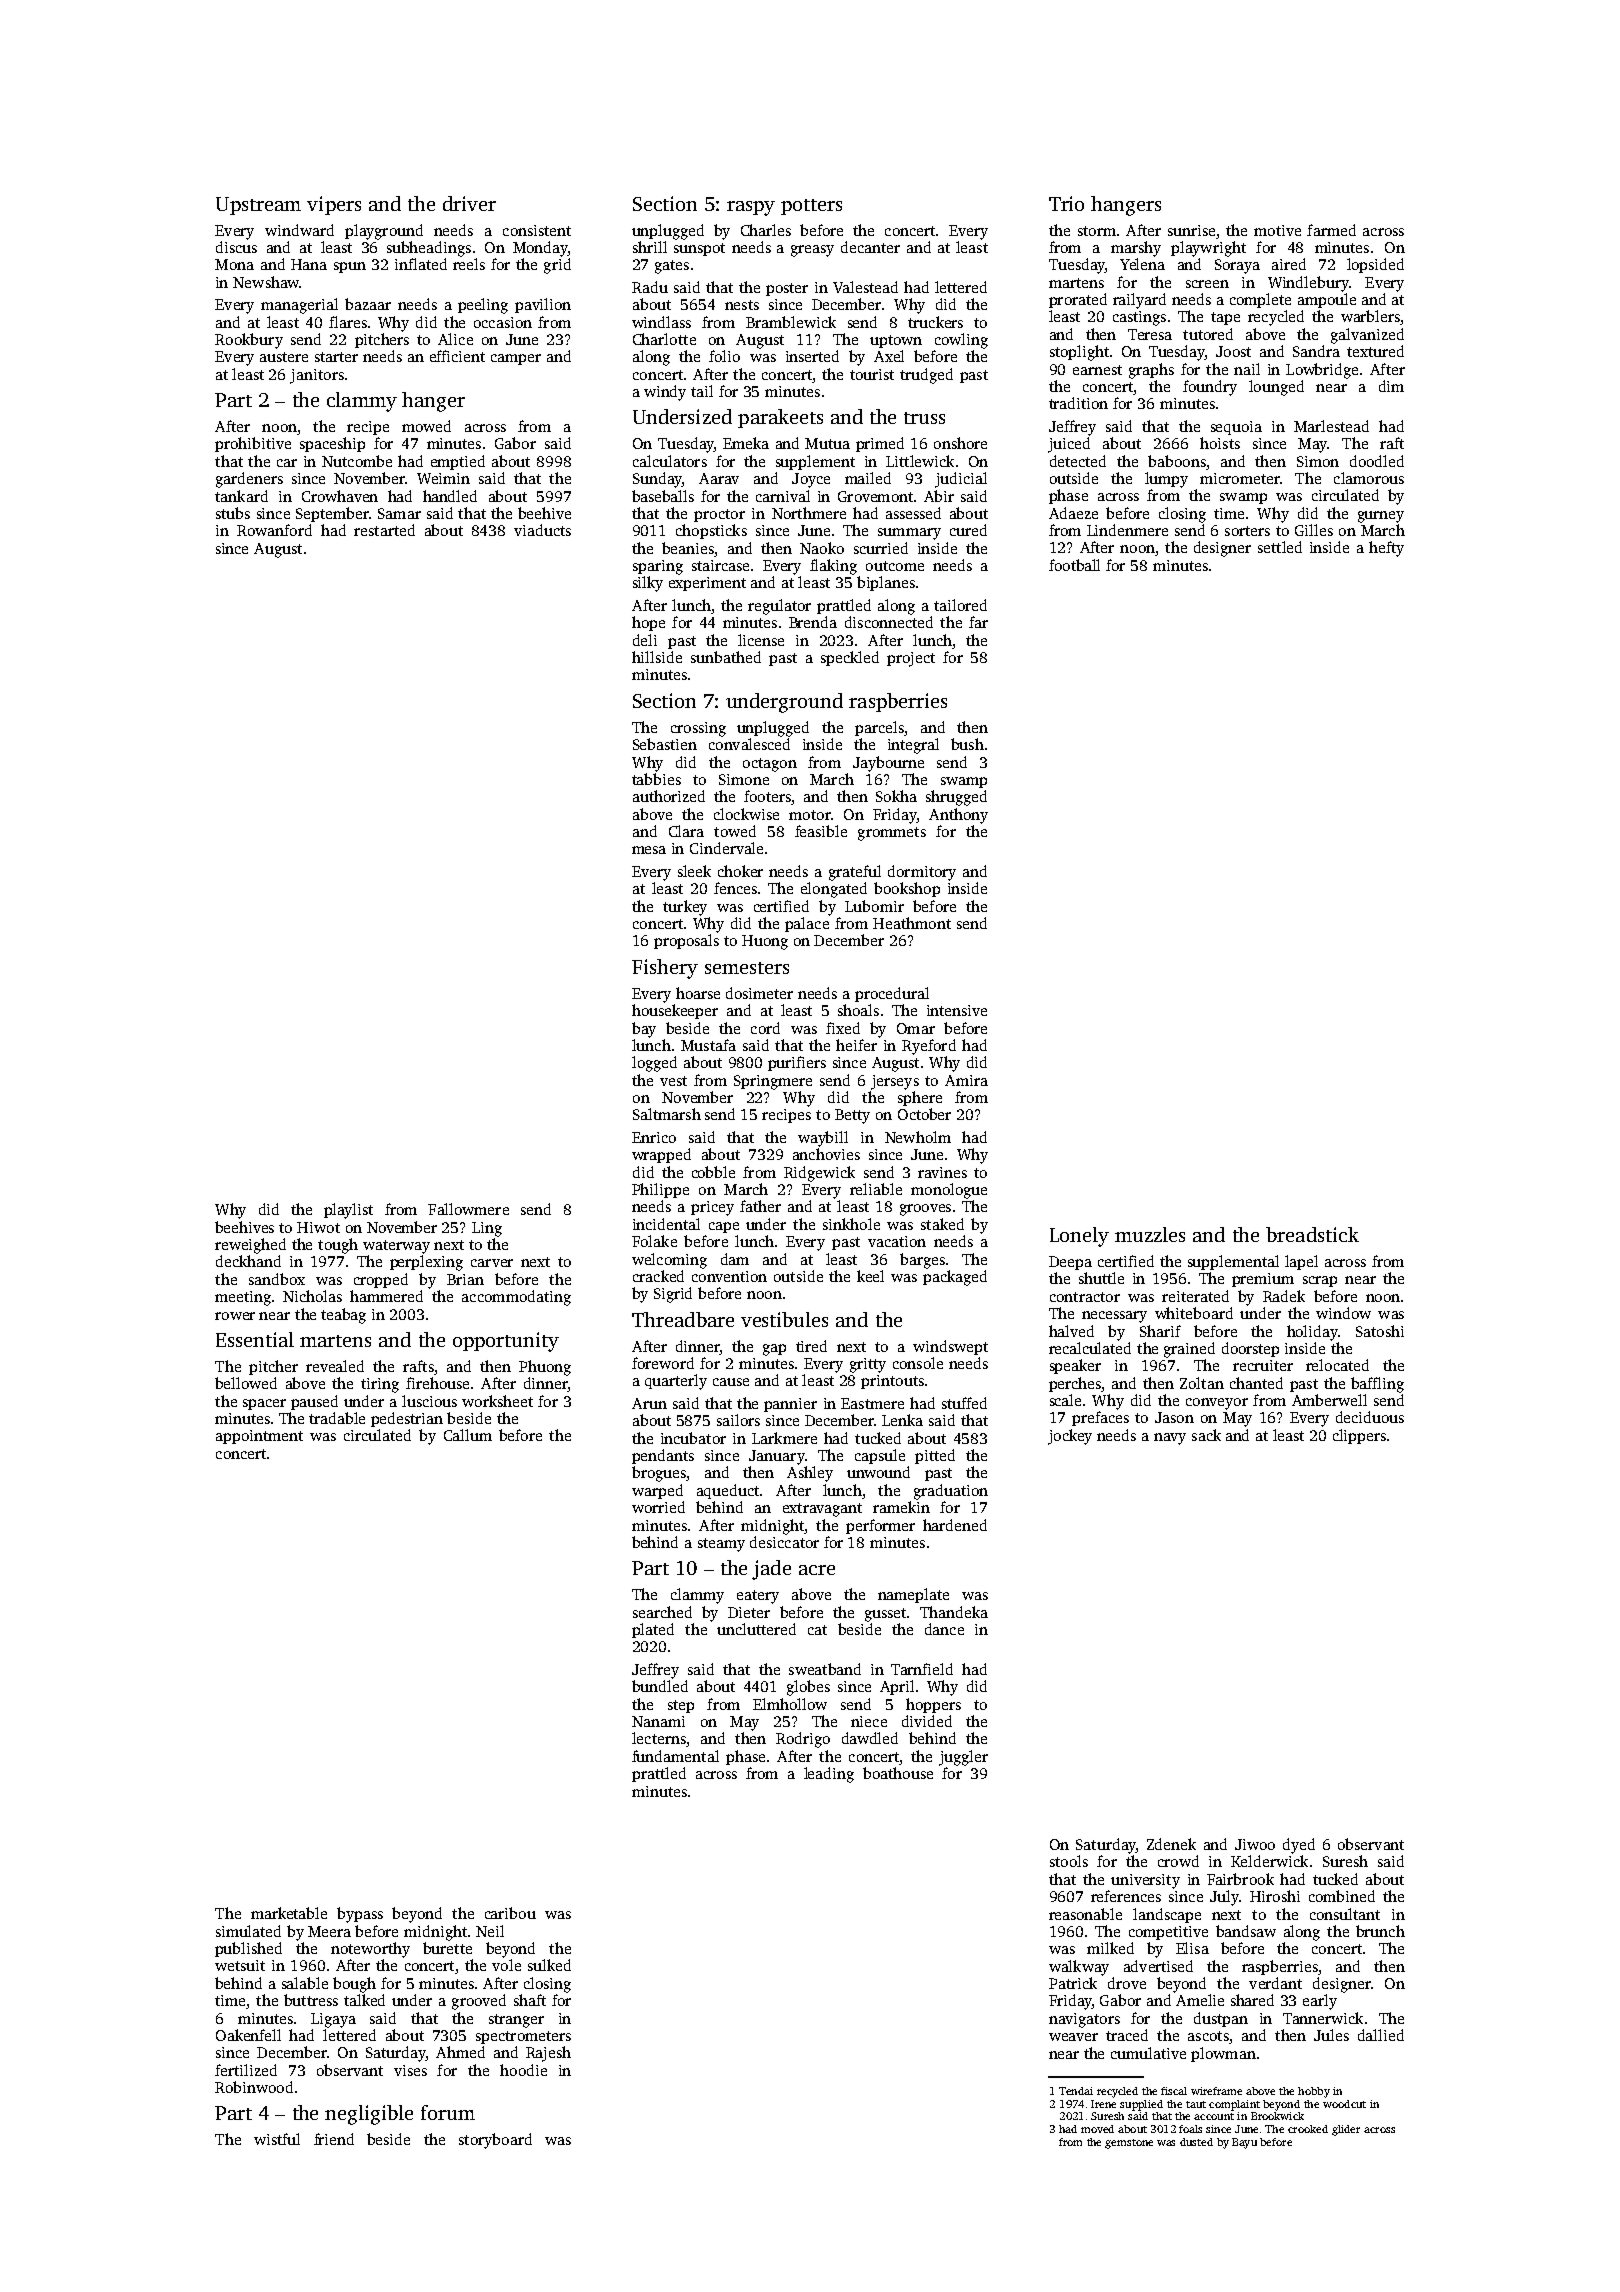 The height and width of the document is (2292, 1620). I want to click on Trio, so click(1066, 203).
